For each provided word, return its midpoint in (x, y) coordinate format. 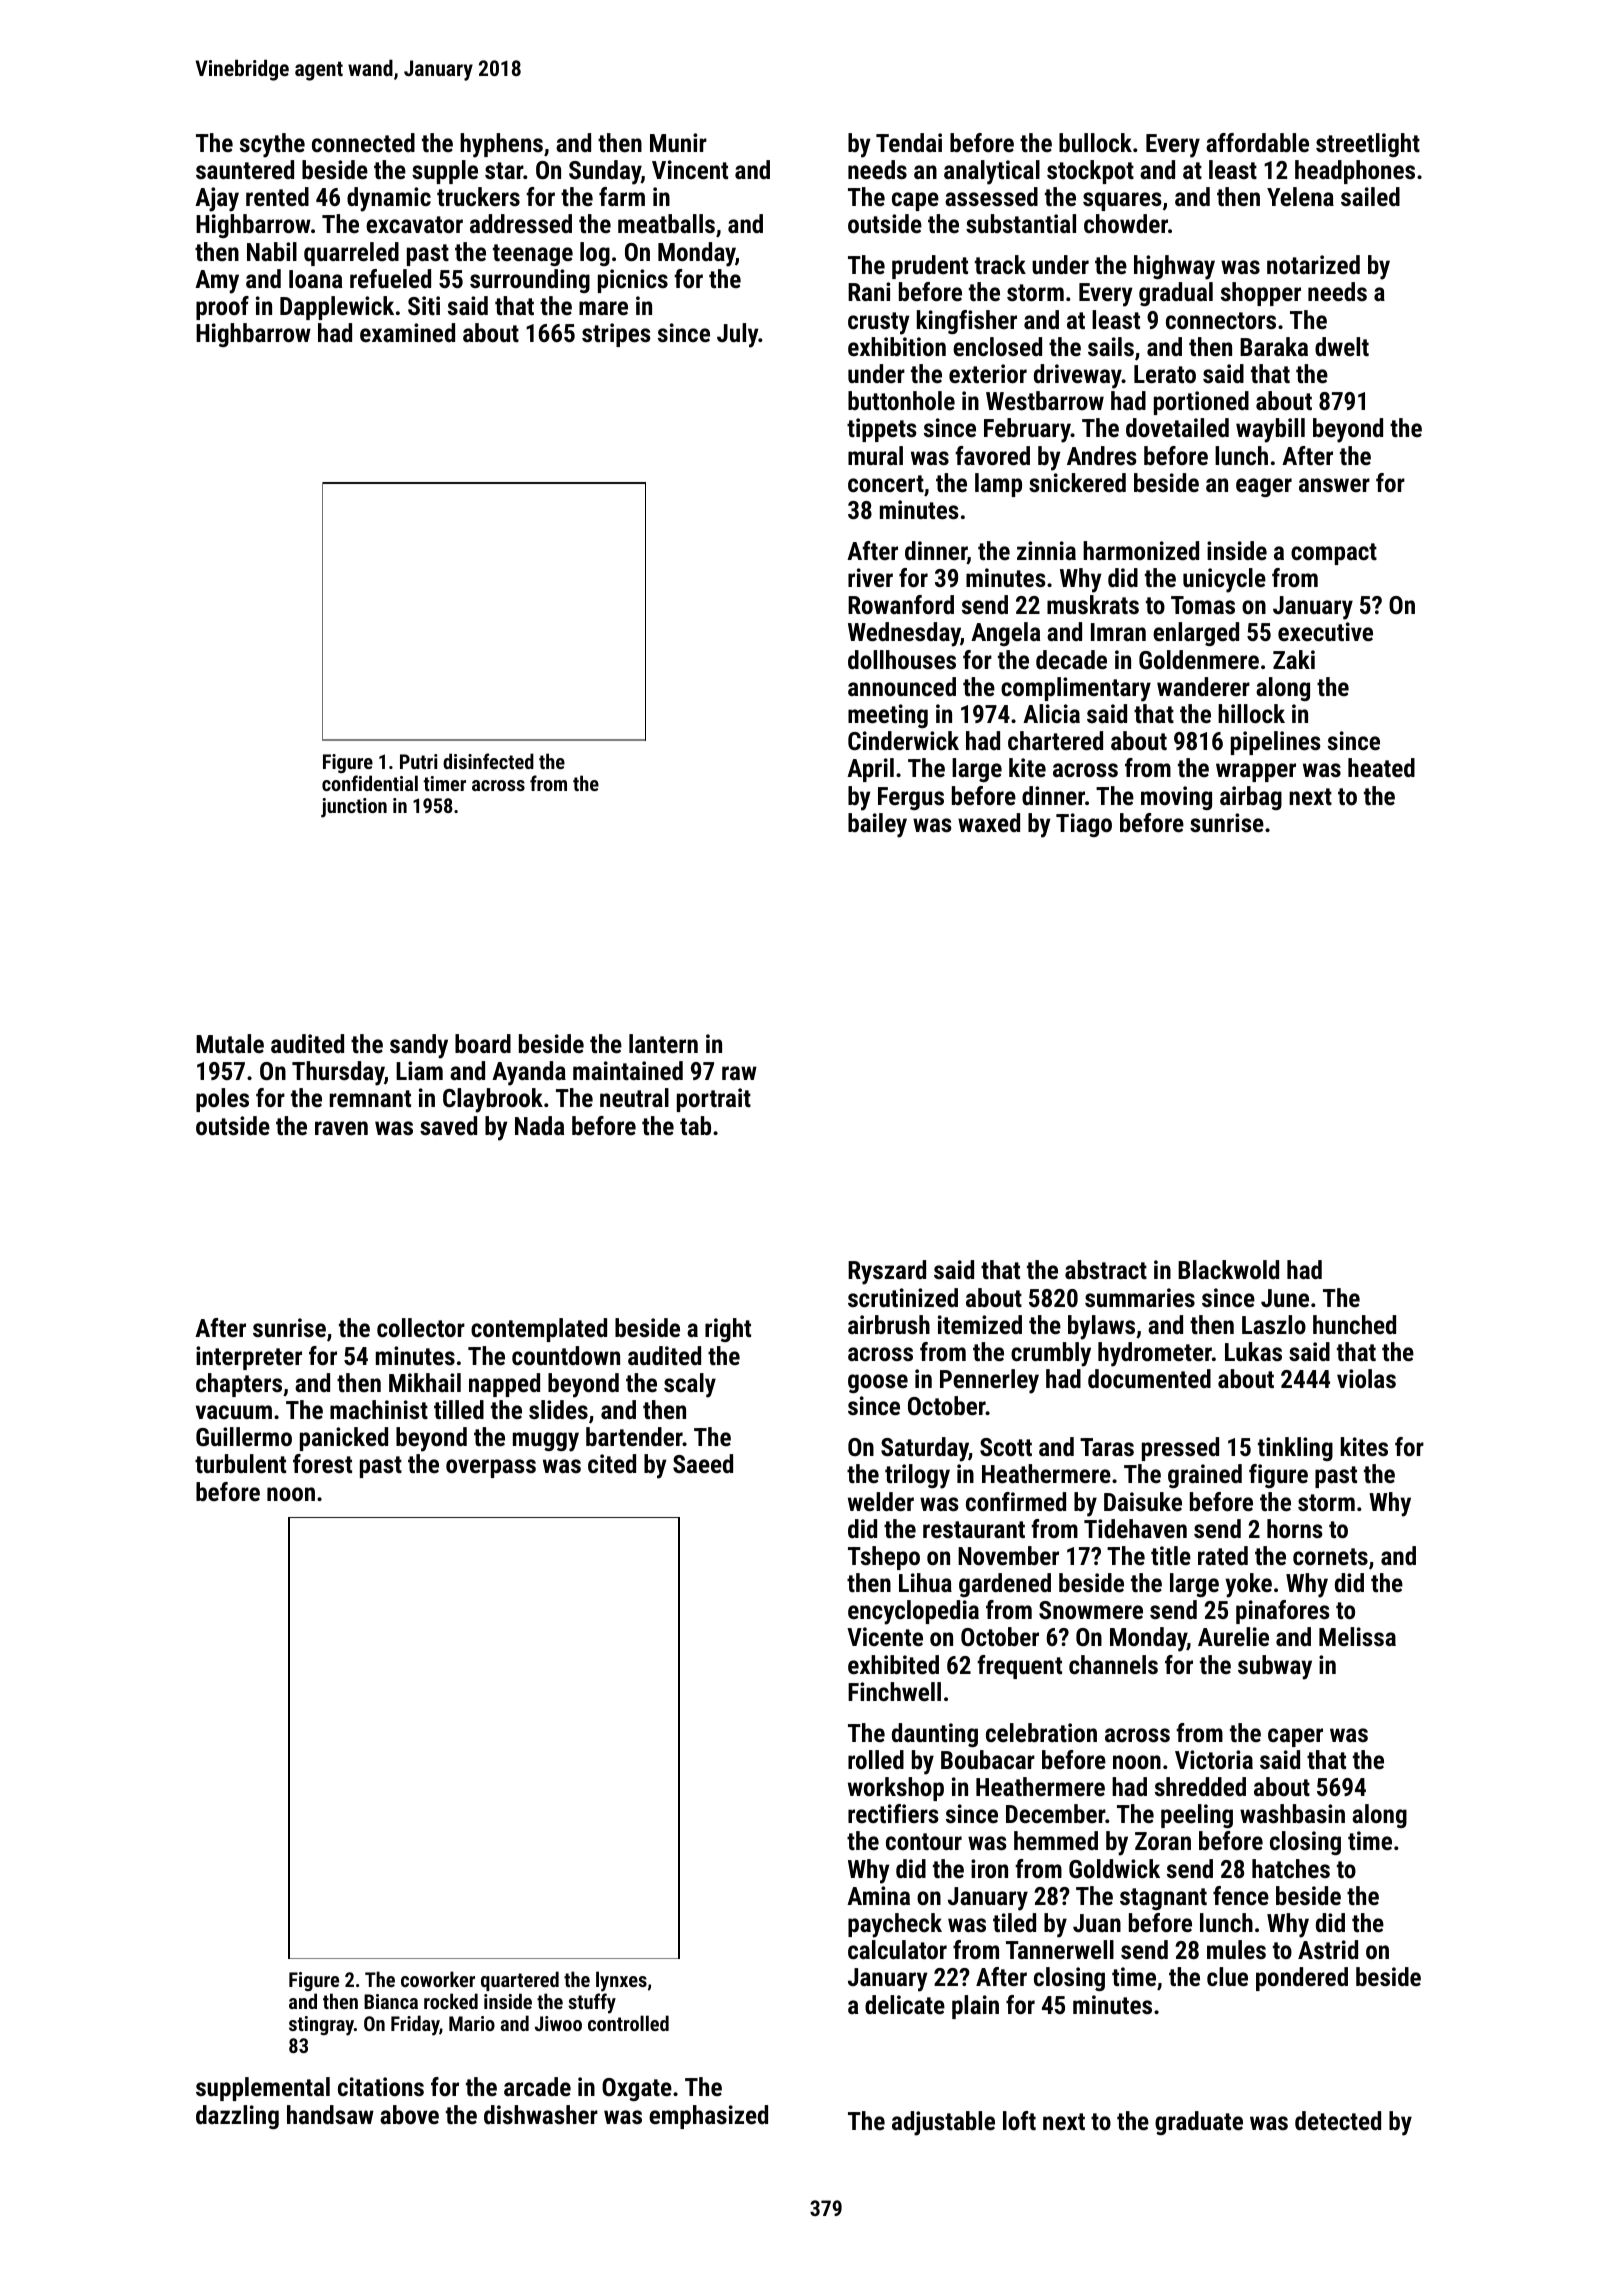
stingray (321, 2026)
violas (1366, 1378)
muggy (546, 1442)
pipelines (1276, 743)
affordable (1257, 142)
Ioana (315, 279)
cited (612, 1463)
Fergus (911, 798)
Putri (419, 761)
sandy (419, 1046)
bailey (877, 825)
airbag (1251, 798)
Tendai (909, 142)
